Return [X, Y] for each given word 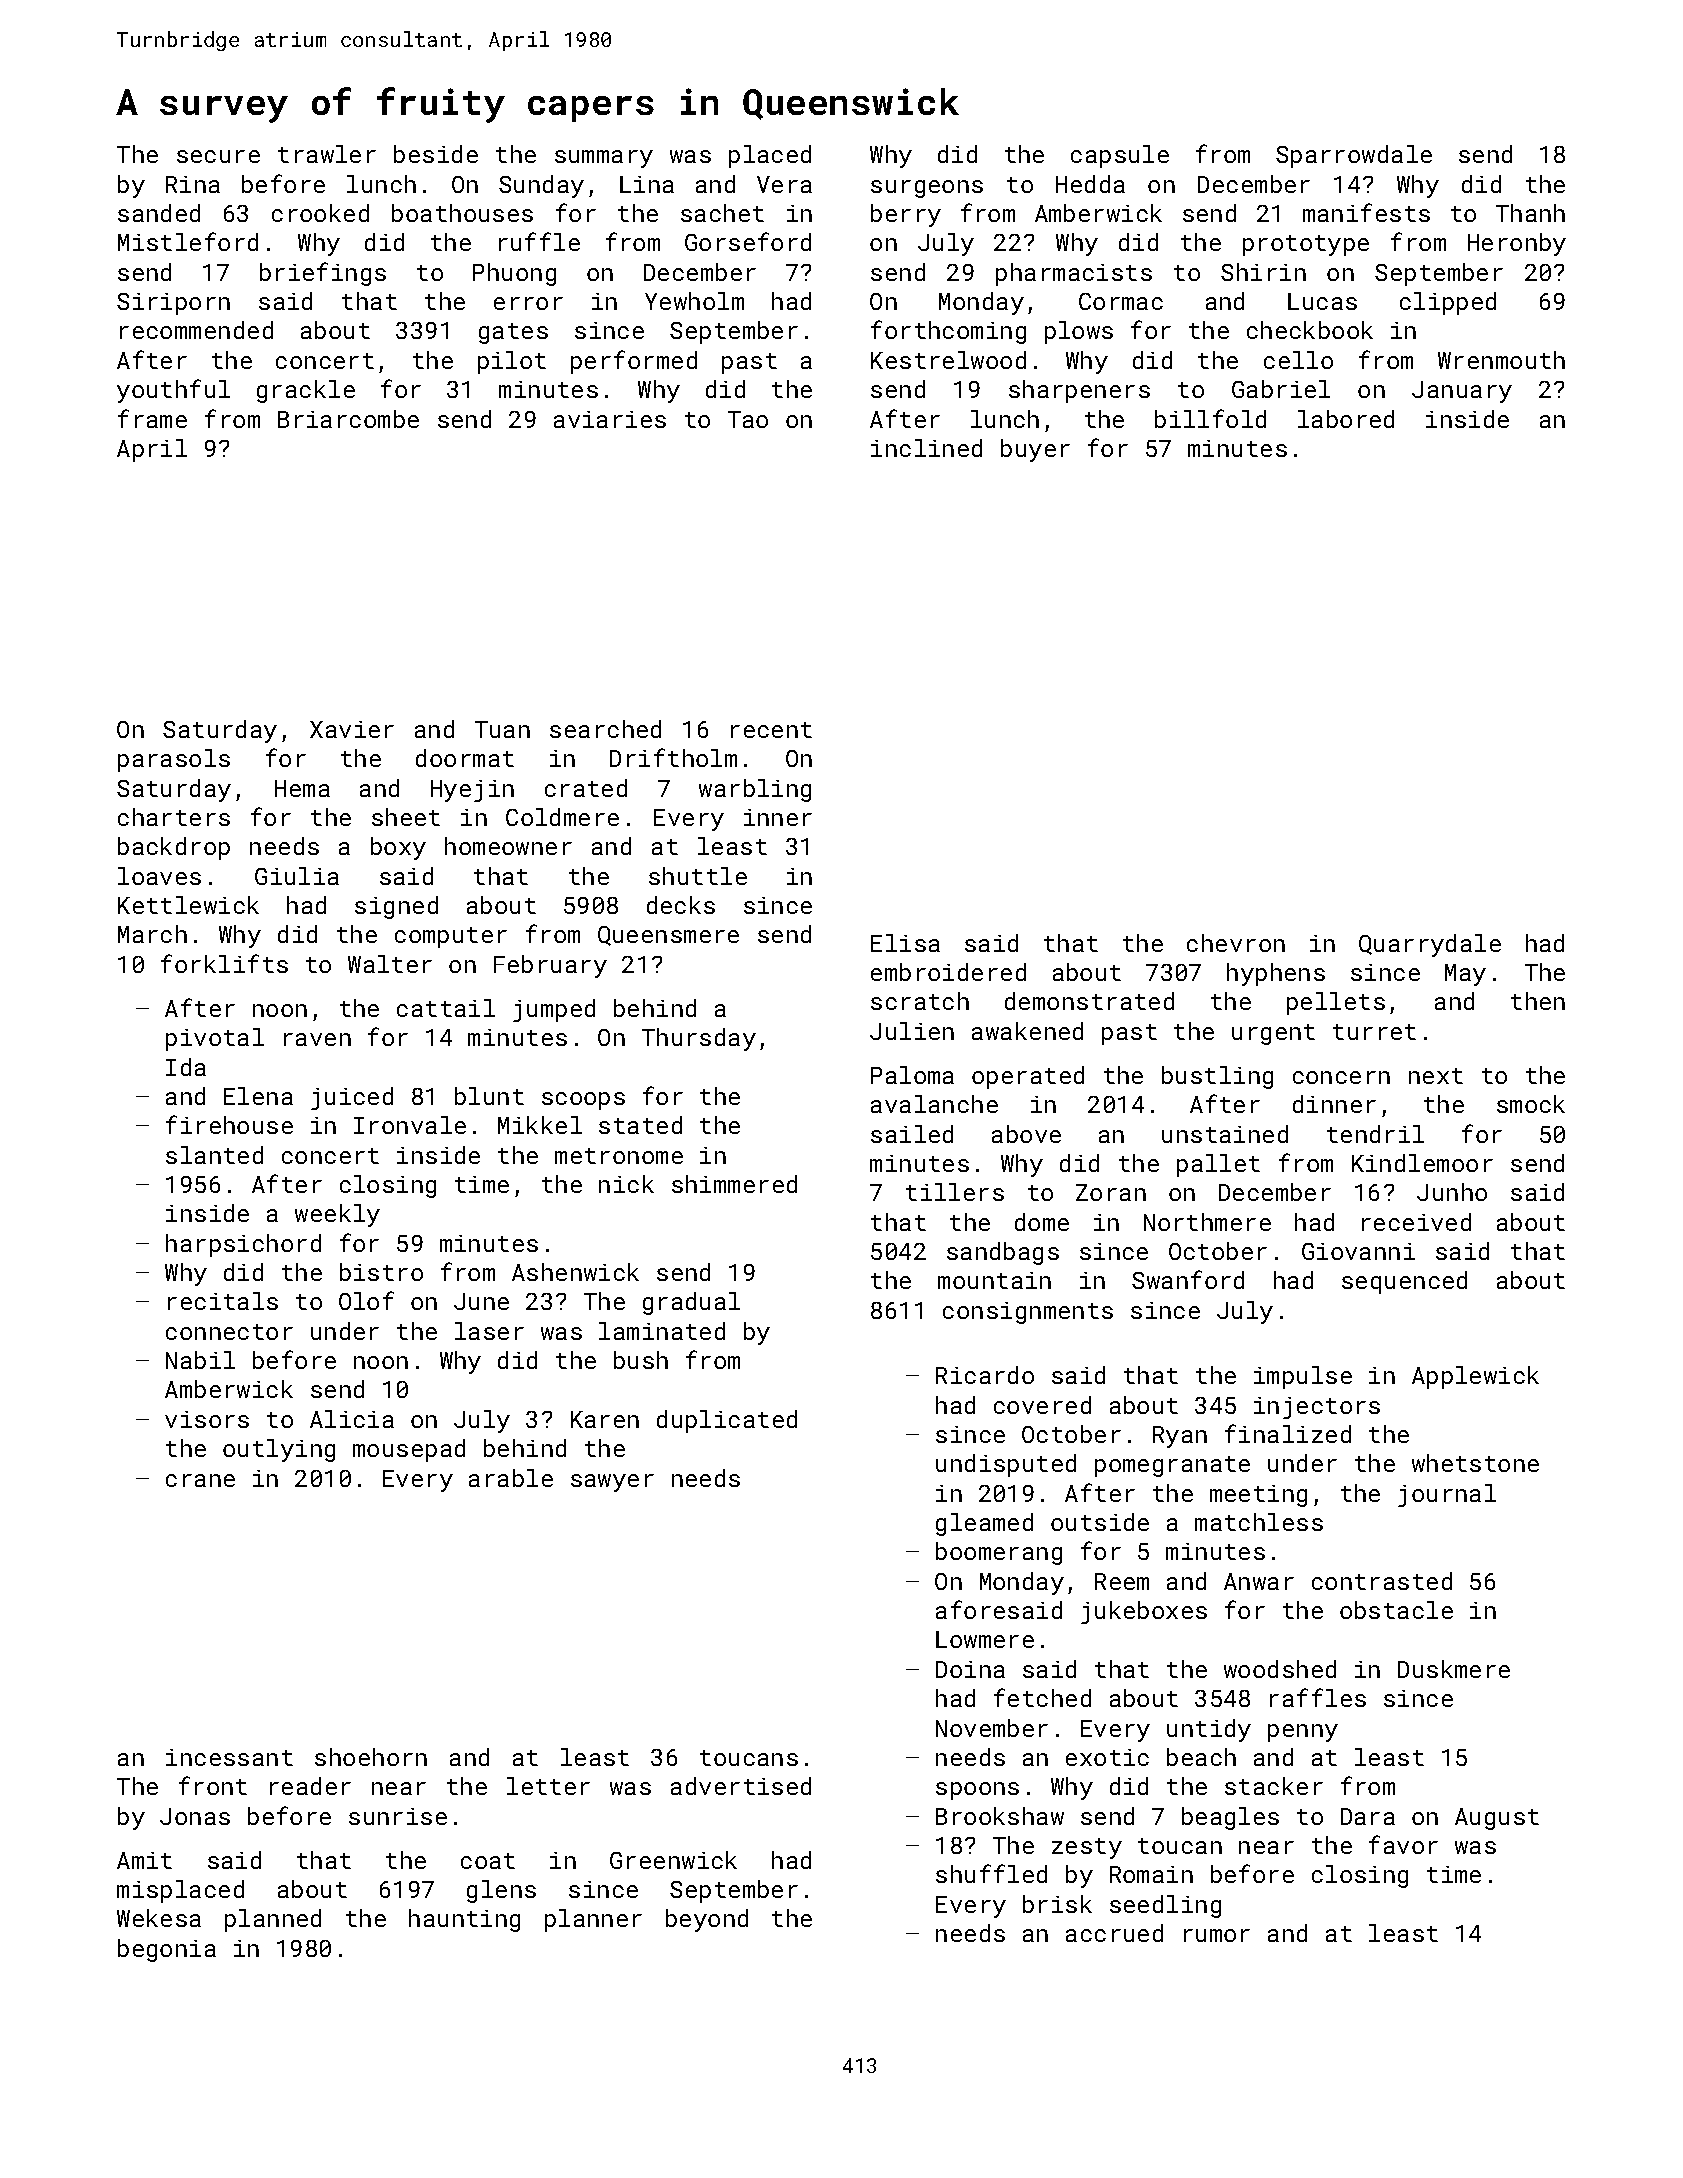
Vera [784, 184]
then [1538, 1001]
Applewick [1475, 1377]
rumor [1217, 1935]
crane [200, 1480]
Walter [390, 964]
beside [436, 154]
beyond [707, 1920]
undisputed [1006, 1465]
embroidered [948, 972]
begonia [167, 1950]
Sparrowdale [1354, 156]
